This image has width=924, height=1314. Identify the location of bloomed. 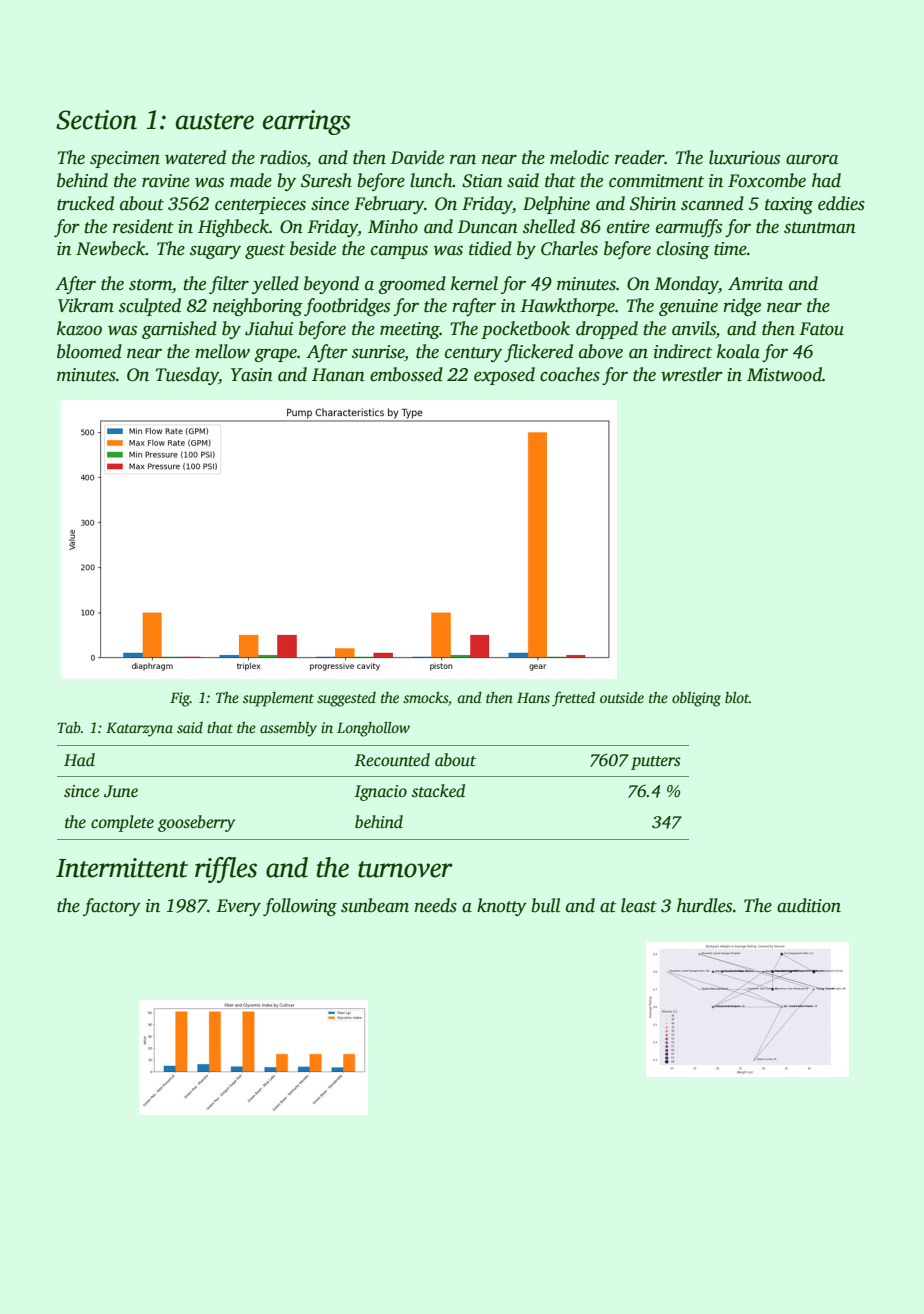
(89, 351).
